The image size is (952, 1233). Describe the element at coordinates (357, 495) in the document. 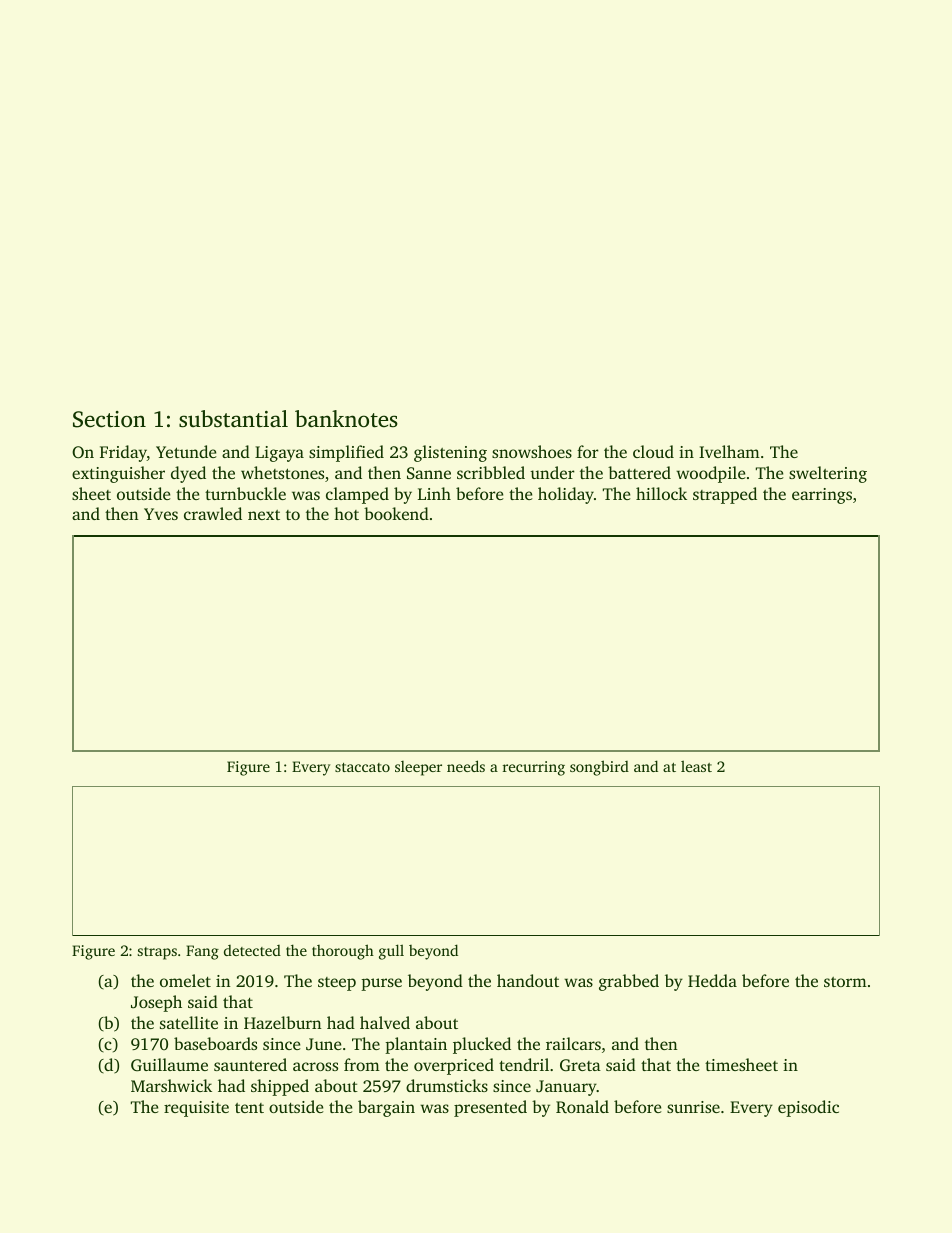

I see `clamped` at that location.
